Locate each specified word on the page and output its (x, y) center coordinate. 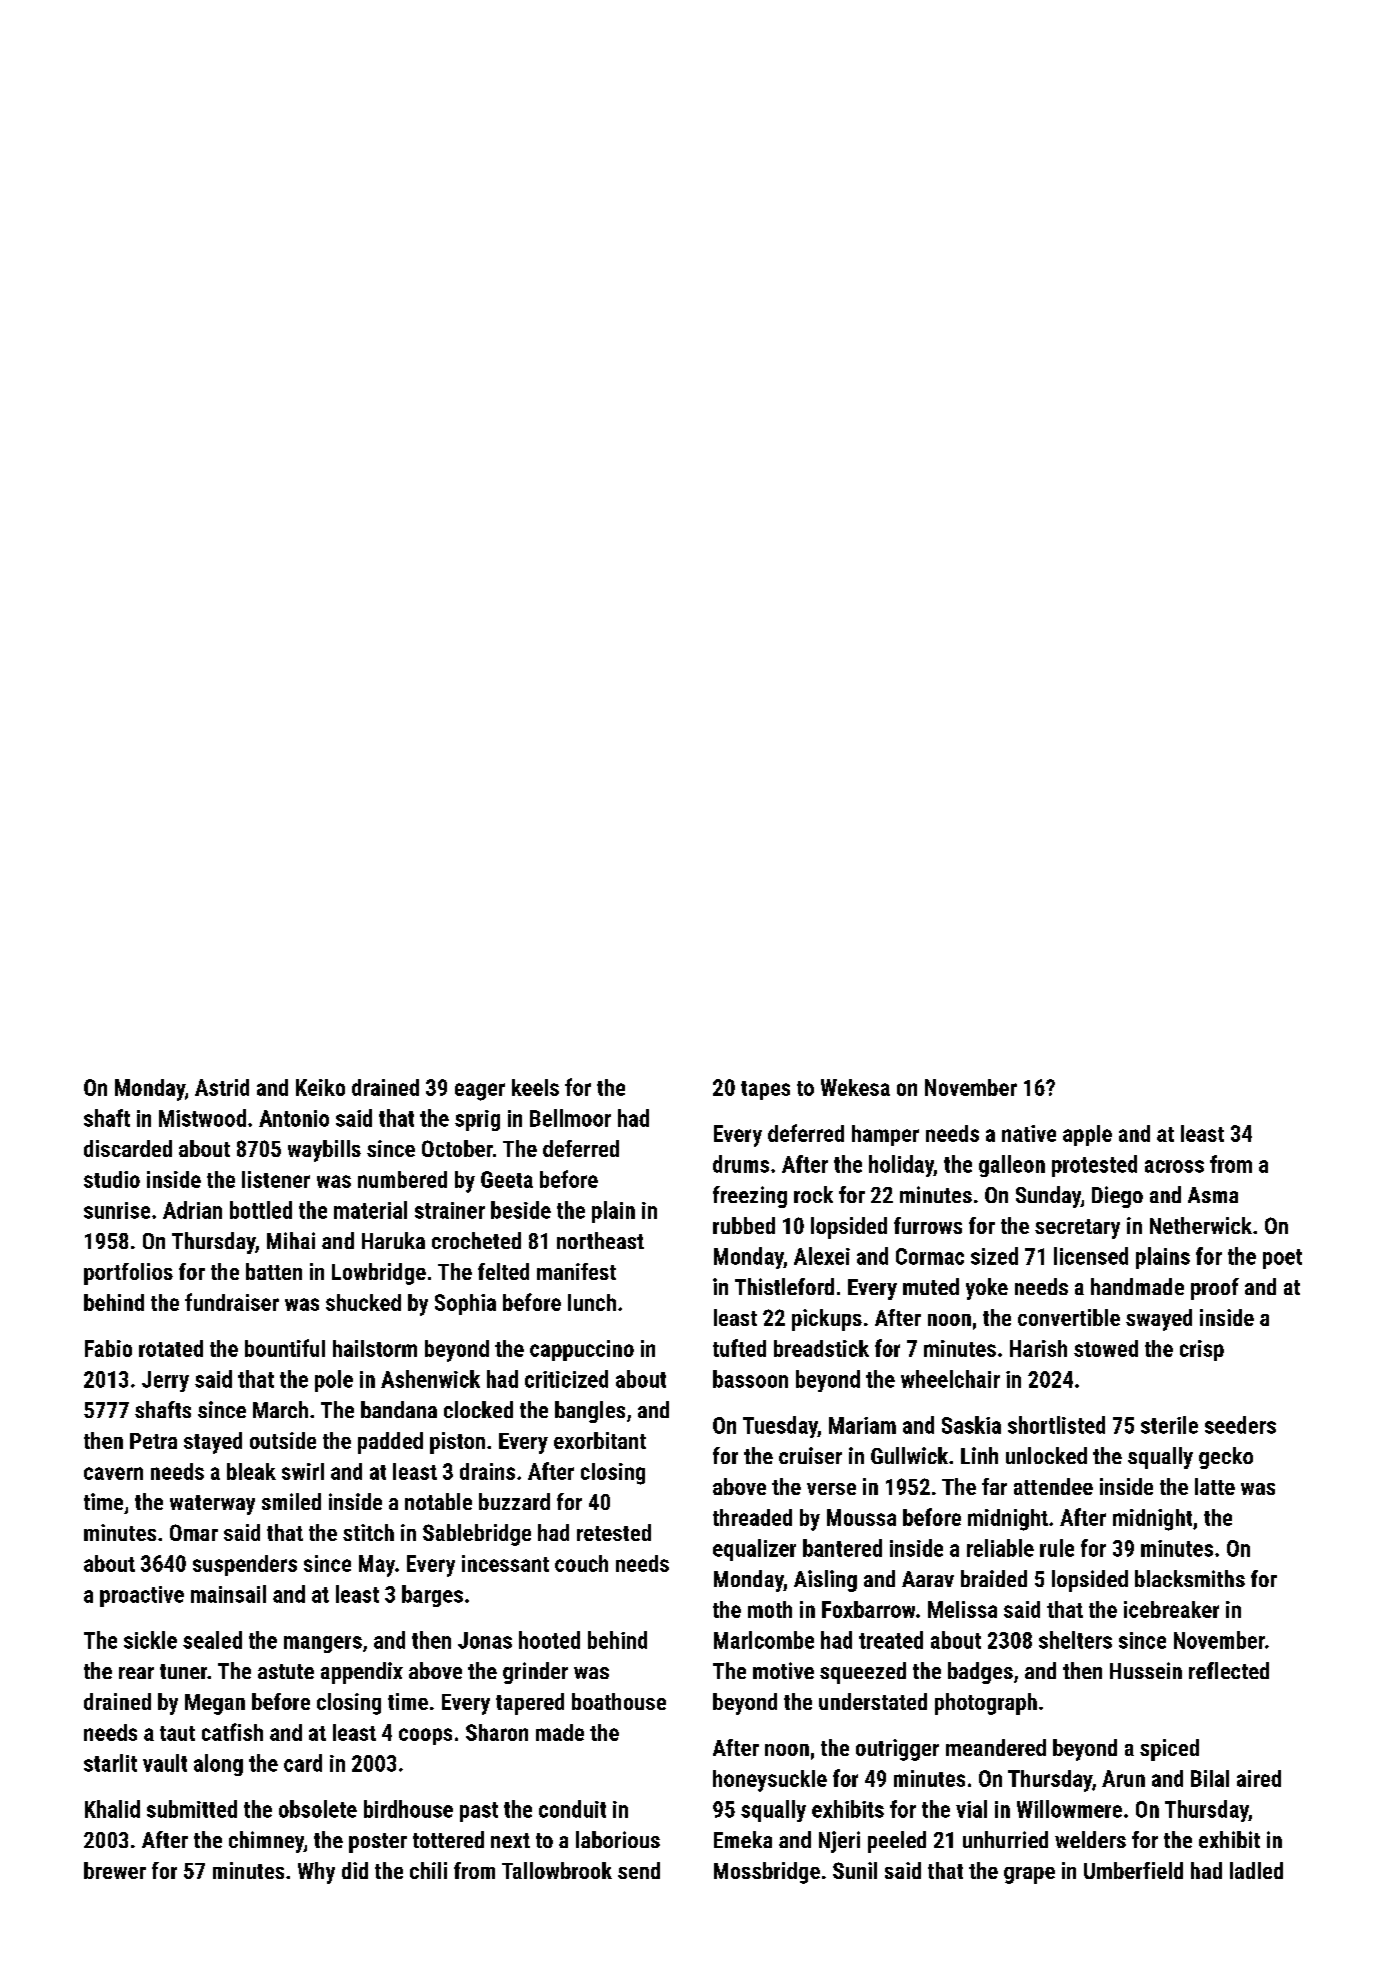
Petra (153, 1441)
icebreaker (1171, 1609)
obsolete (318, 1809)
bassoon (750, 1379)
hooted (549, 1640)
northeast (600, 1240)
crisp (1202, 1350)
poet (1282, 1259)
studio (112, 1179)
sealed (212, 1640)
